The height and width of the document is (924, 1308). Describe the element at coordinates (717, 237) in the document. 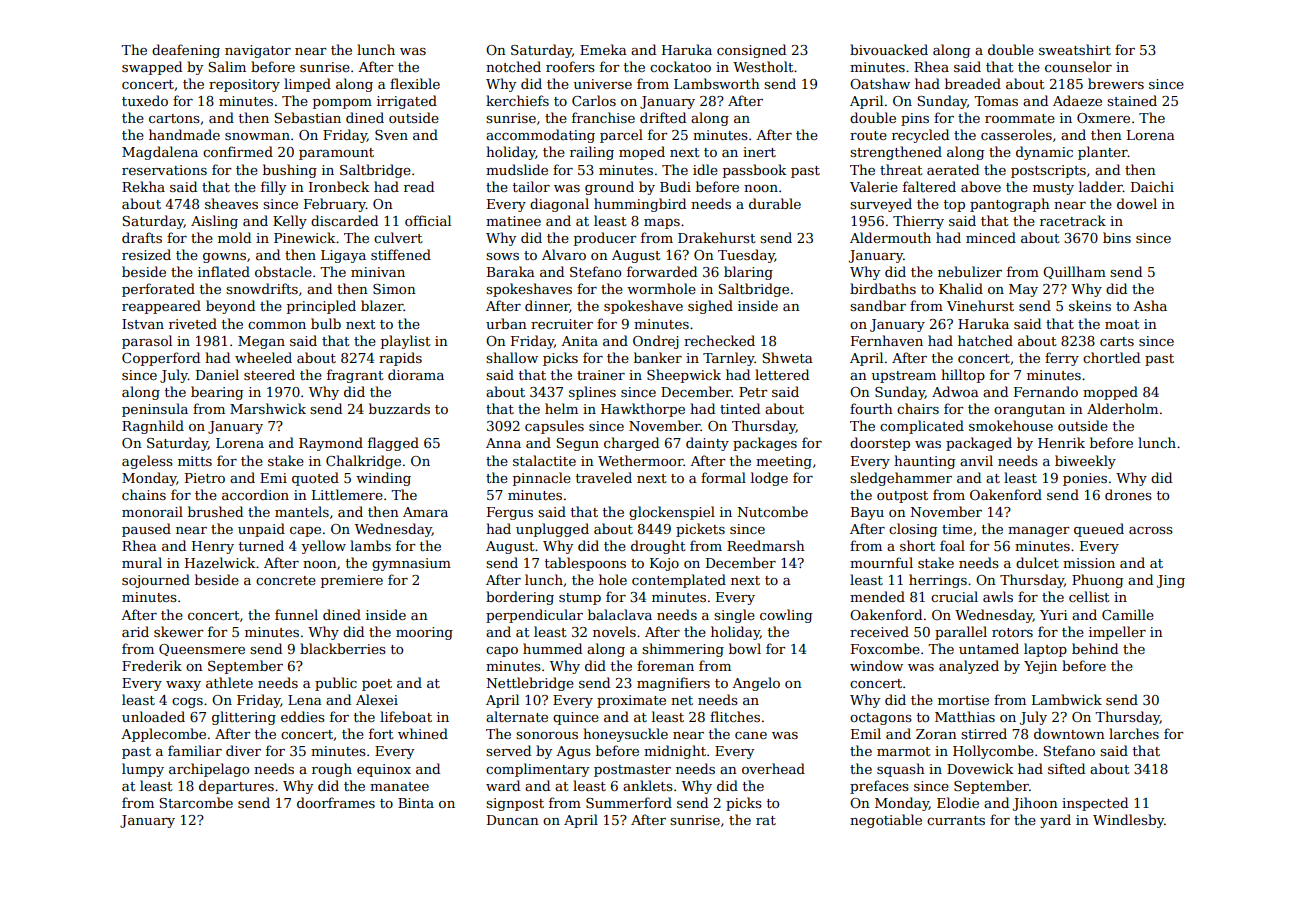

I see `Drakehurst` at that location.
